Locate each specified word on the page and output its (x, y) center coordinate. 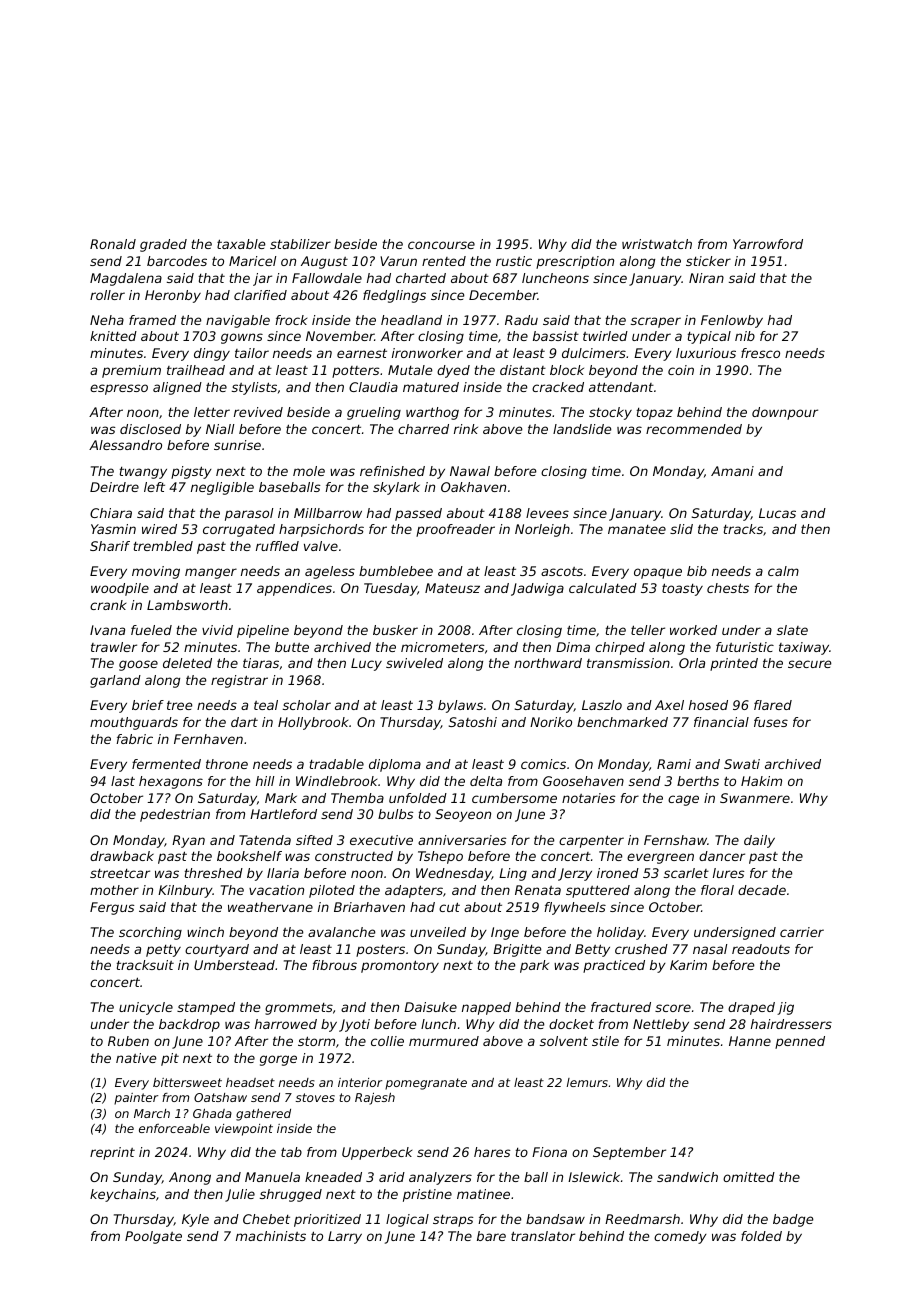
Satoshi (473, 722)
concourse (441, 245)
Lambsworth (187, 605)
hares (492, 1152)
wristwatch (657, 244)
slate (792, 630)
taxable (241, 244)
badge (793, 1220)
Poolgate (153, 1237)
